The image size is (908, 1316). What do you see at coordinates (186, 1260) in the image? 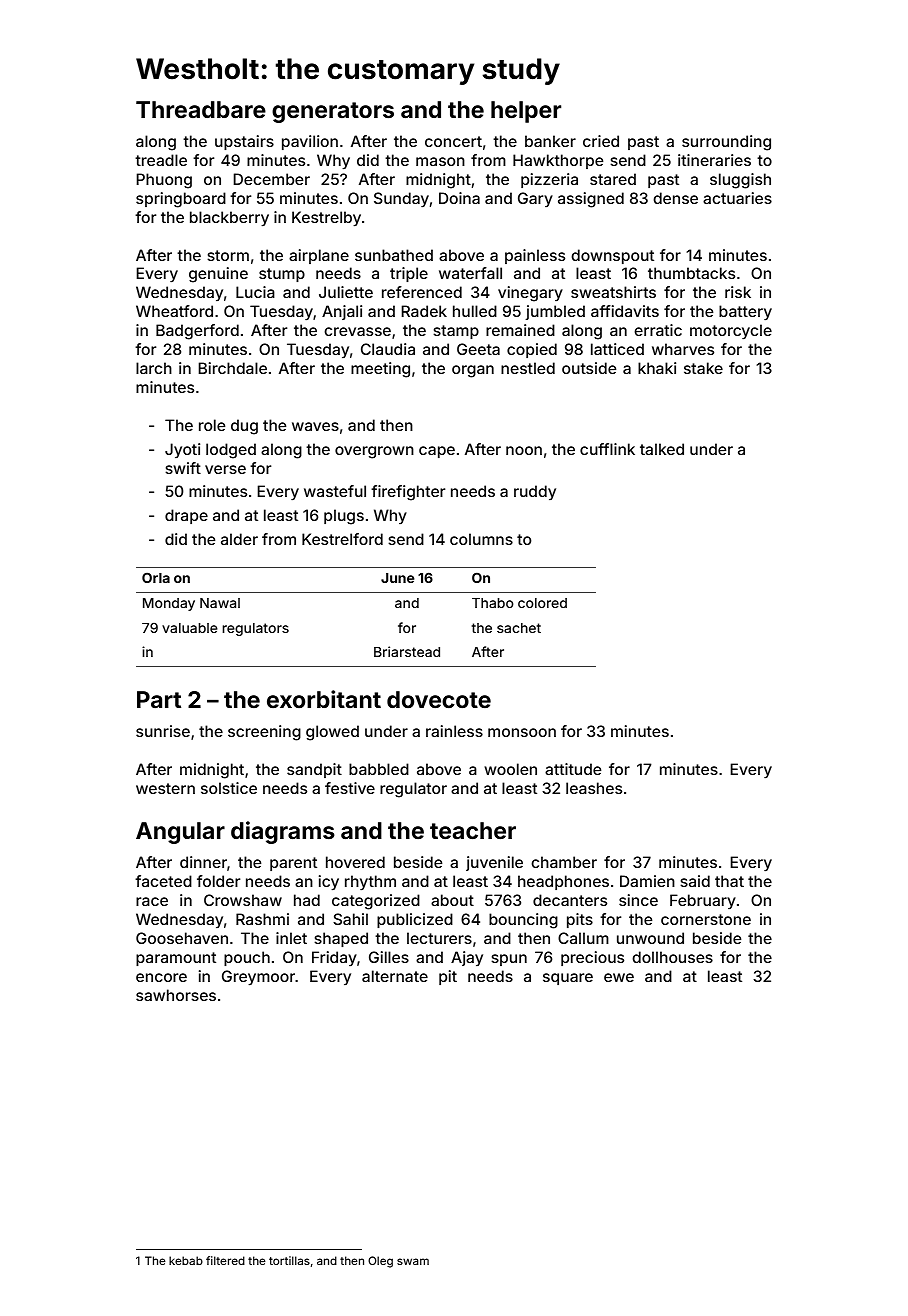
I see `kebab` at bounding box center [186, 1260].
